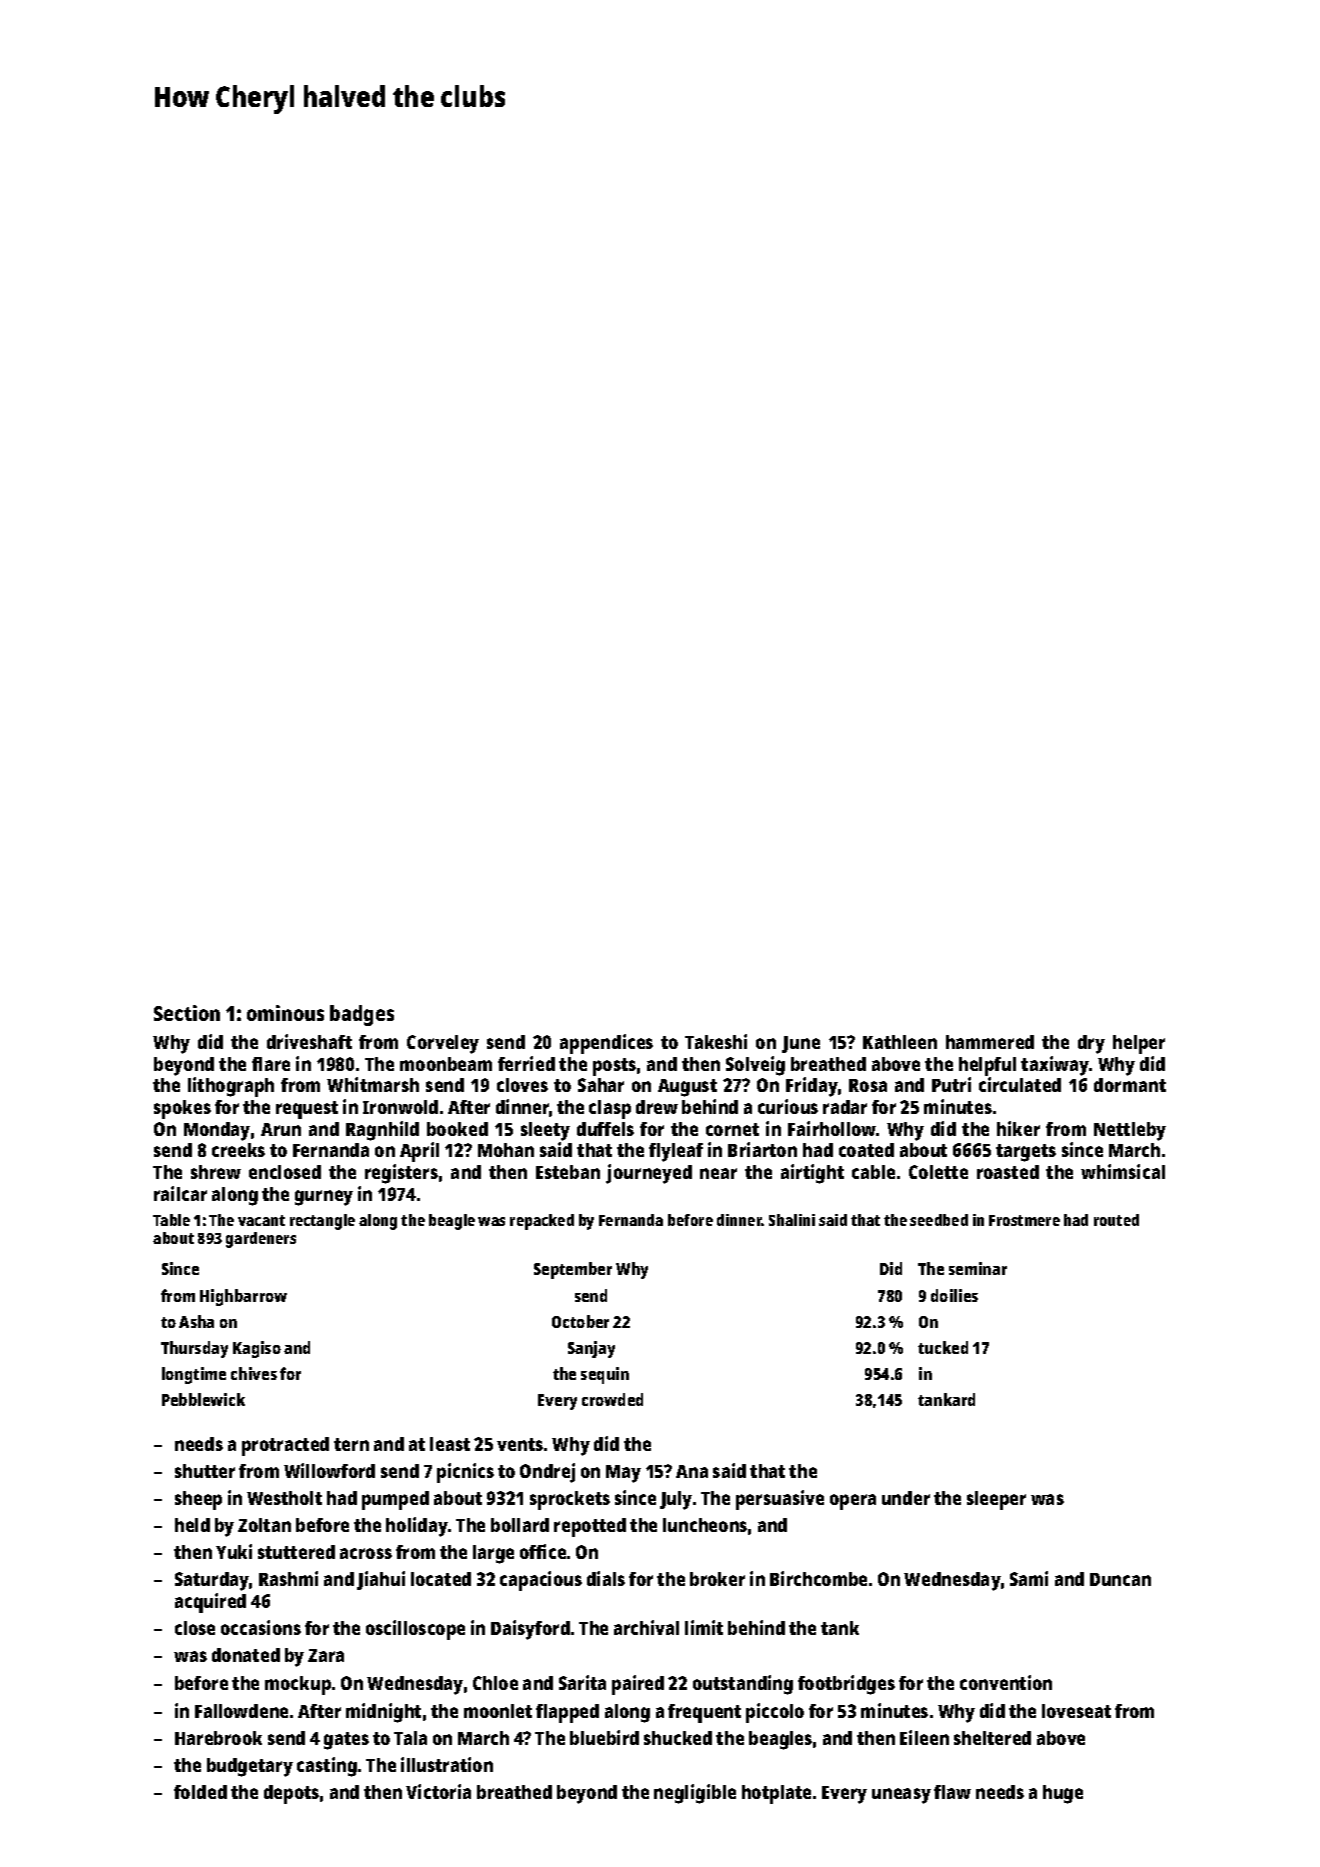 The image size is (1320, 1867). What do you see at coordinates (606, 1044) in the image?
I see `appendices` at bounding box center [606, 1044].
